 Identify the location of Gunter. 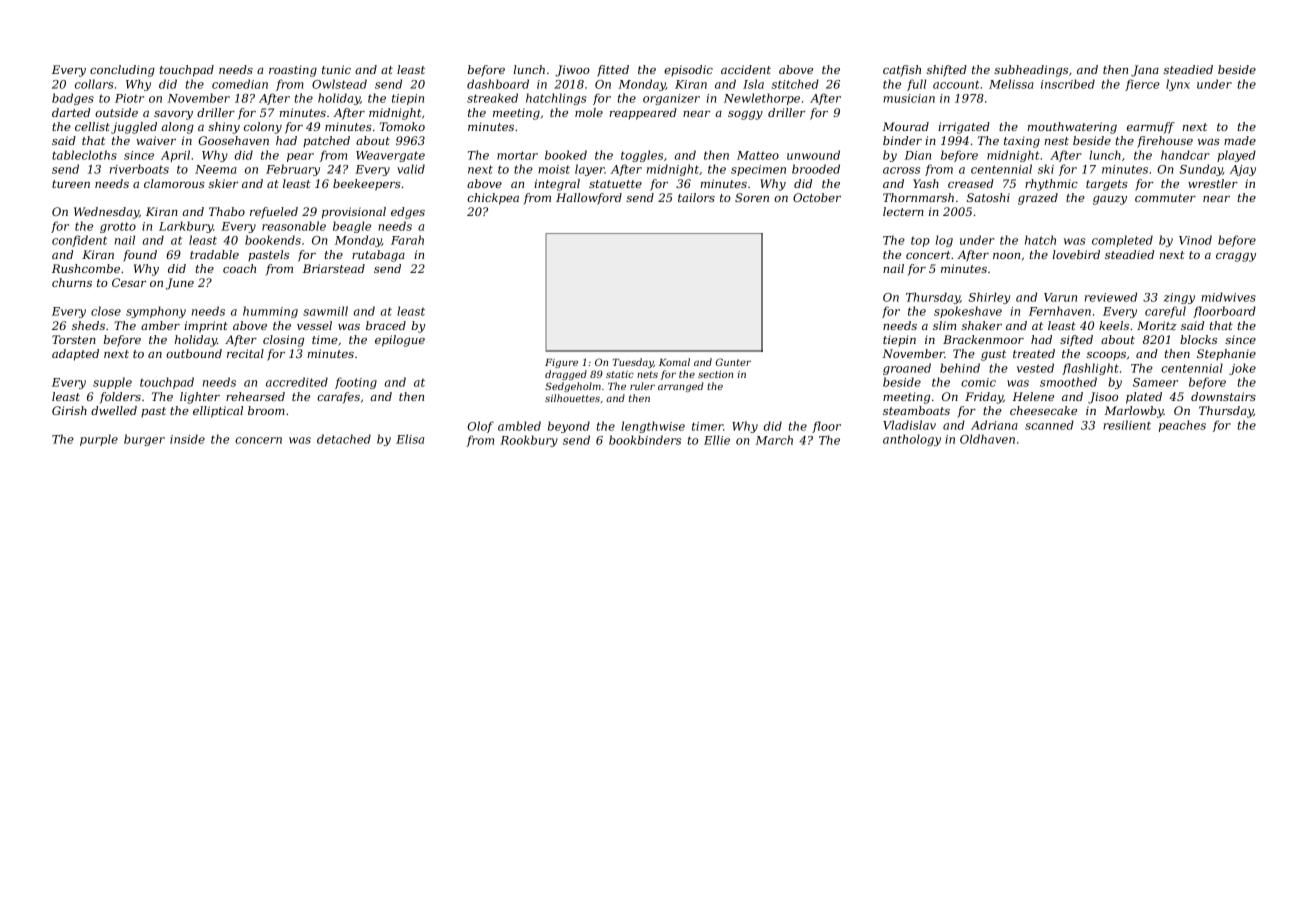
(733, 362).
